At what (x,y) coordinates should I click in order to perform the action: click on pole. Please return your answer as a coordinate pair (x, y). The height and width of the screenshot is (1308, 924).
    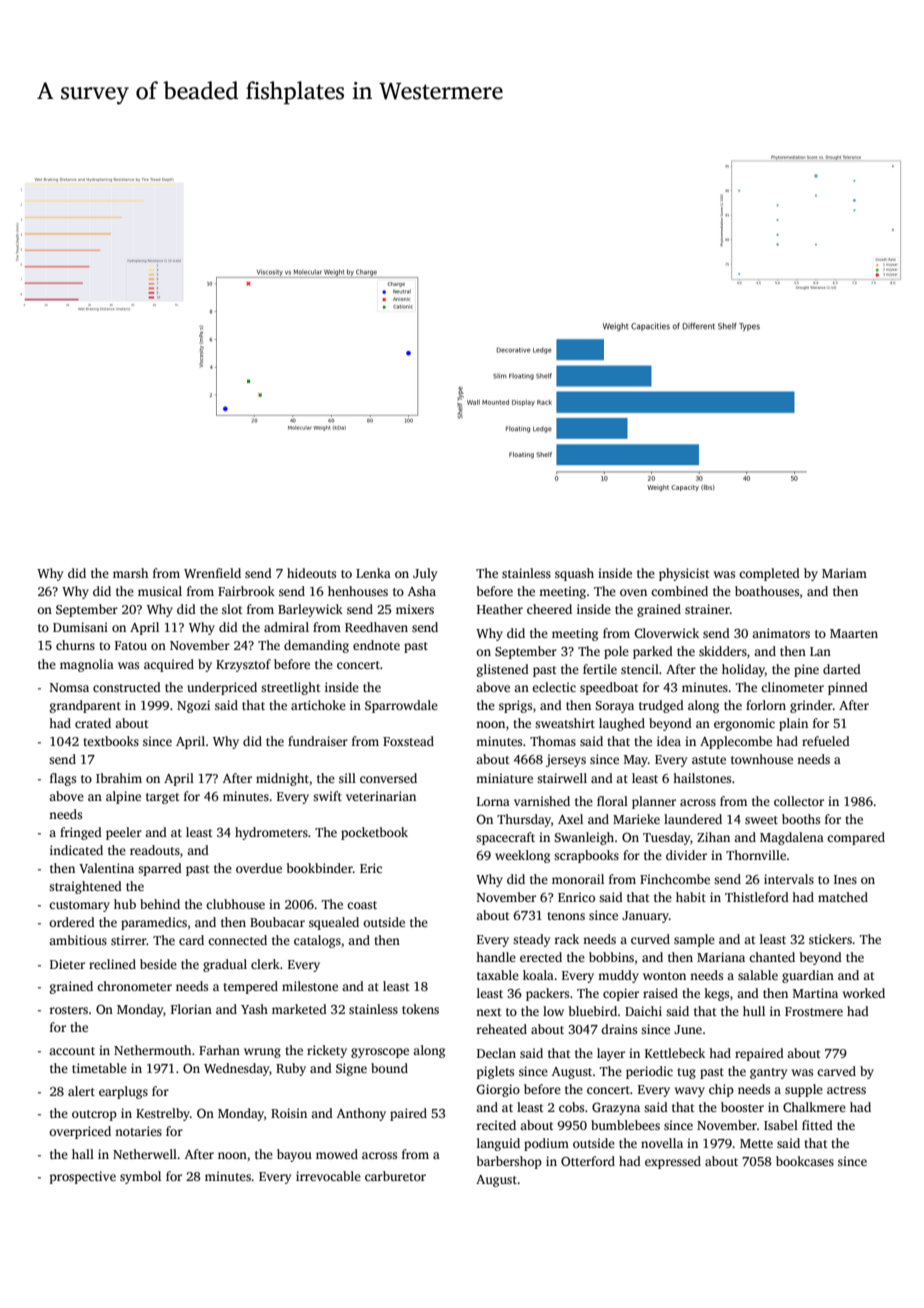
    Looking at the image, I should click on (616, 652).
